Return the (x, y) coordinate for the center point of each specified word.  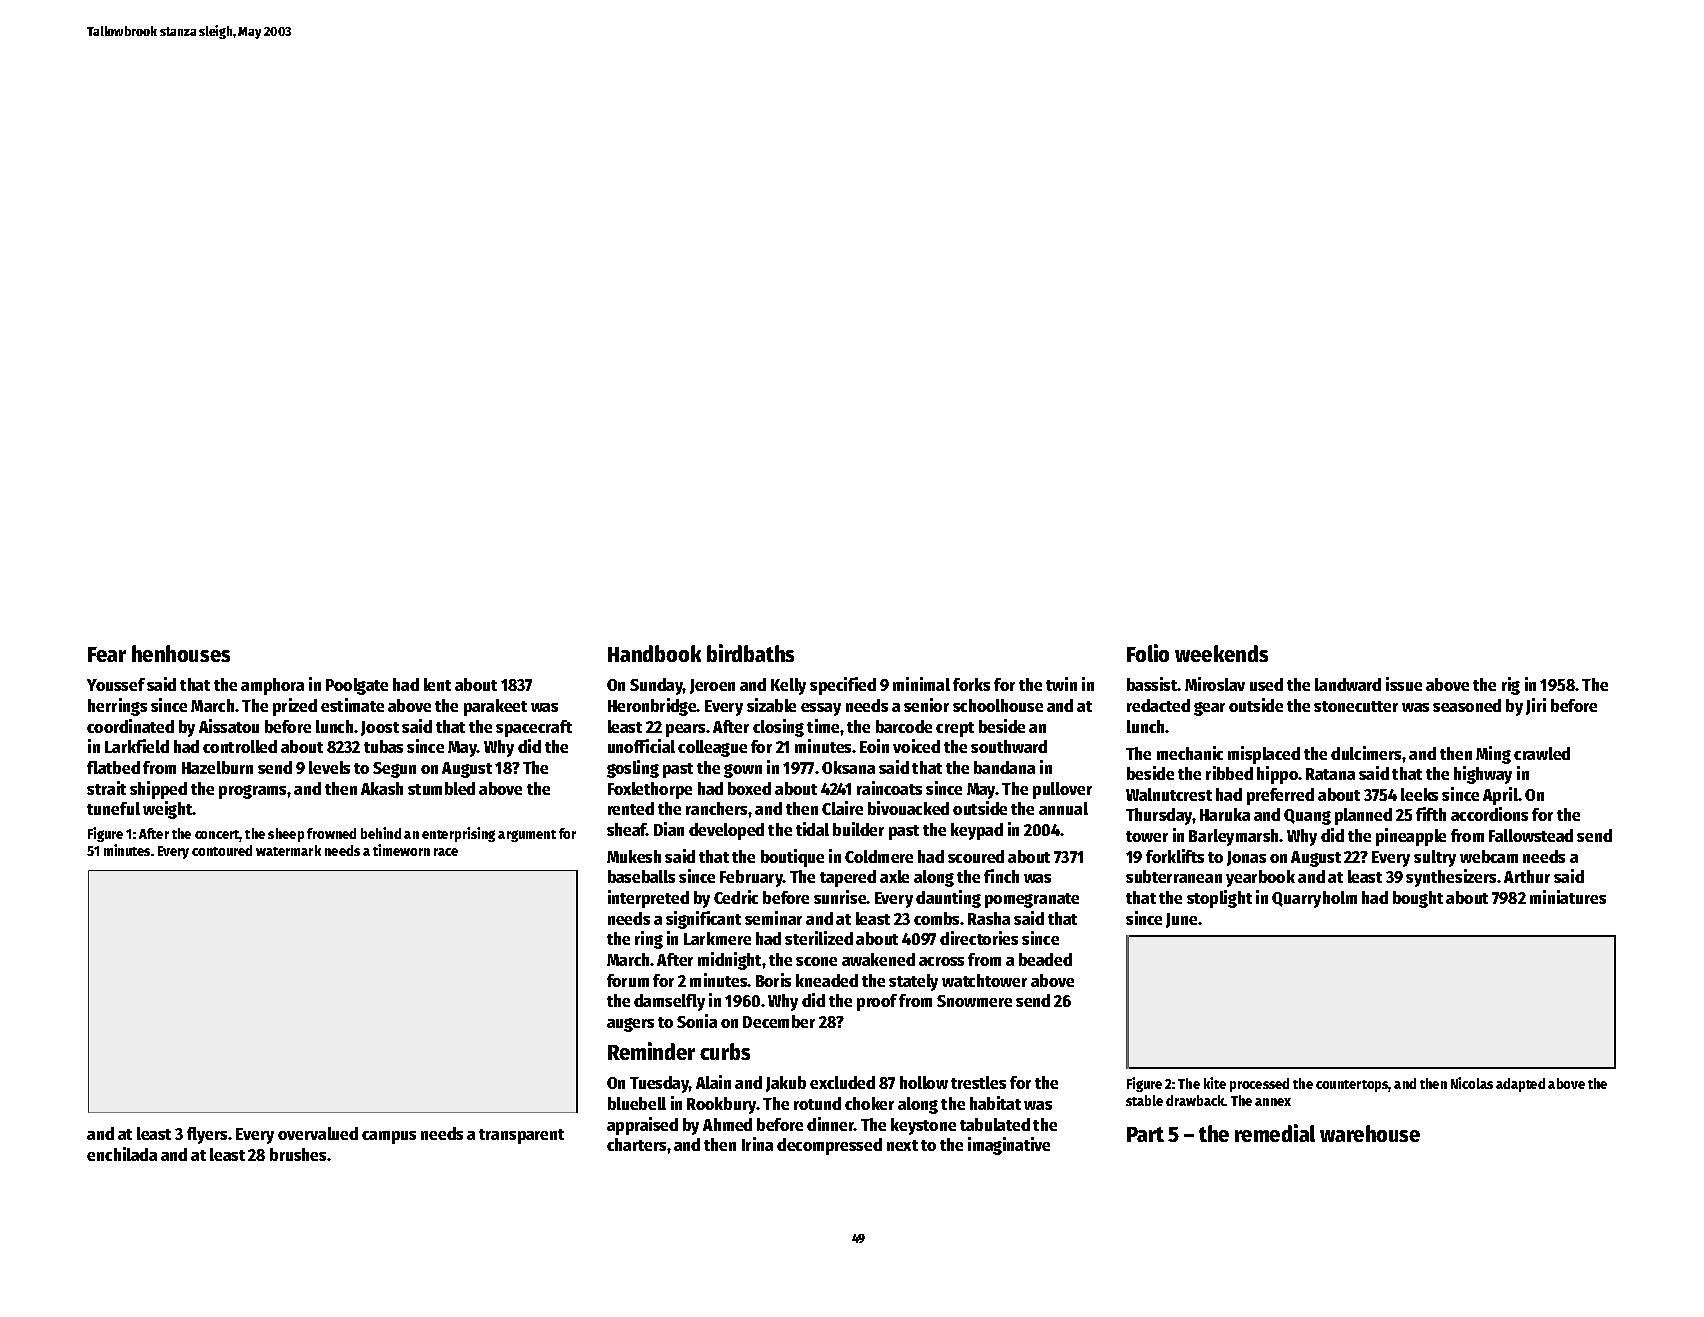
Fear (107, 654)
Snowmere (974, 1001)
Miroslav (1215, 684)
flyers (207, 1135)
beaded (1045, 959)
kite (1215, 1083)
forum (628, 980)
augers (630, 1025)
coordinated (130, 726)
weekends (1221, 653)
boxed (749, 788)
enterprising (458, 834)
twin (1061, 684)
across (941, 961)
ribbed (1229, 773)
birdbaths (750, 653)
